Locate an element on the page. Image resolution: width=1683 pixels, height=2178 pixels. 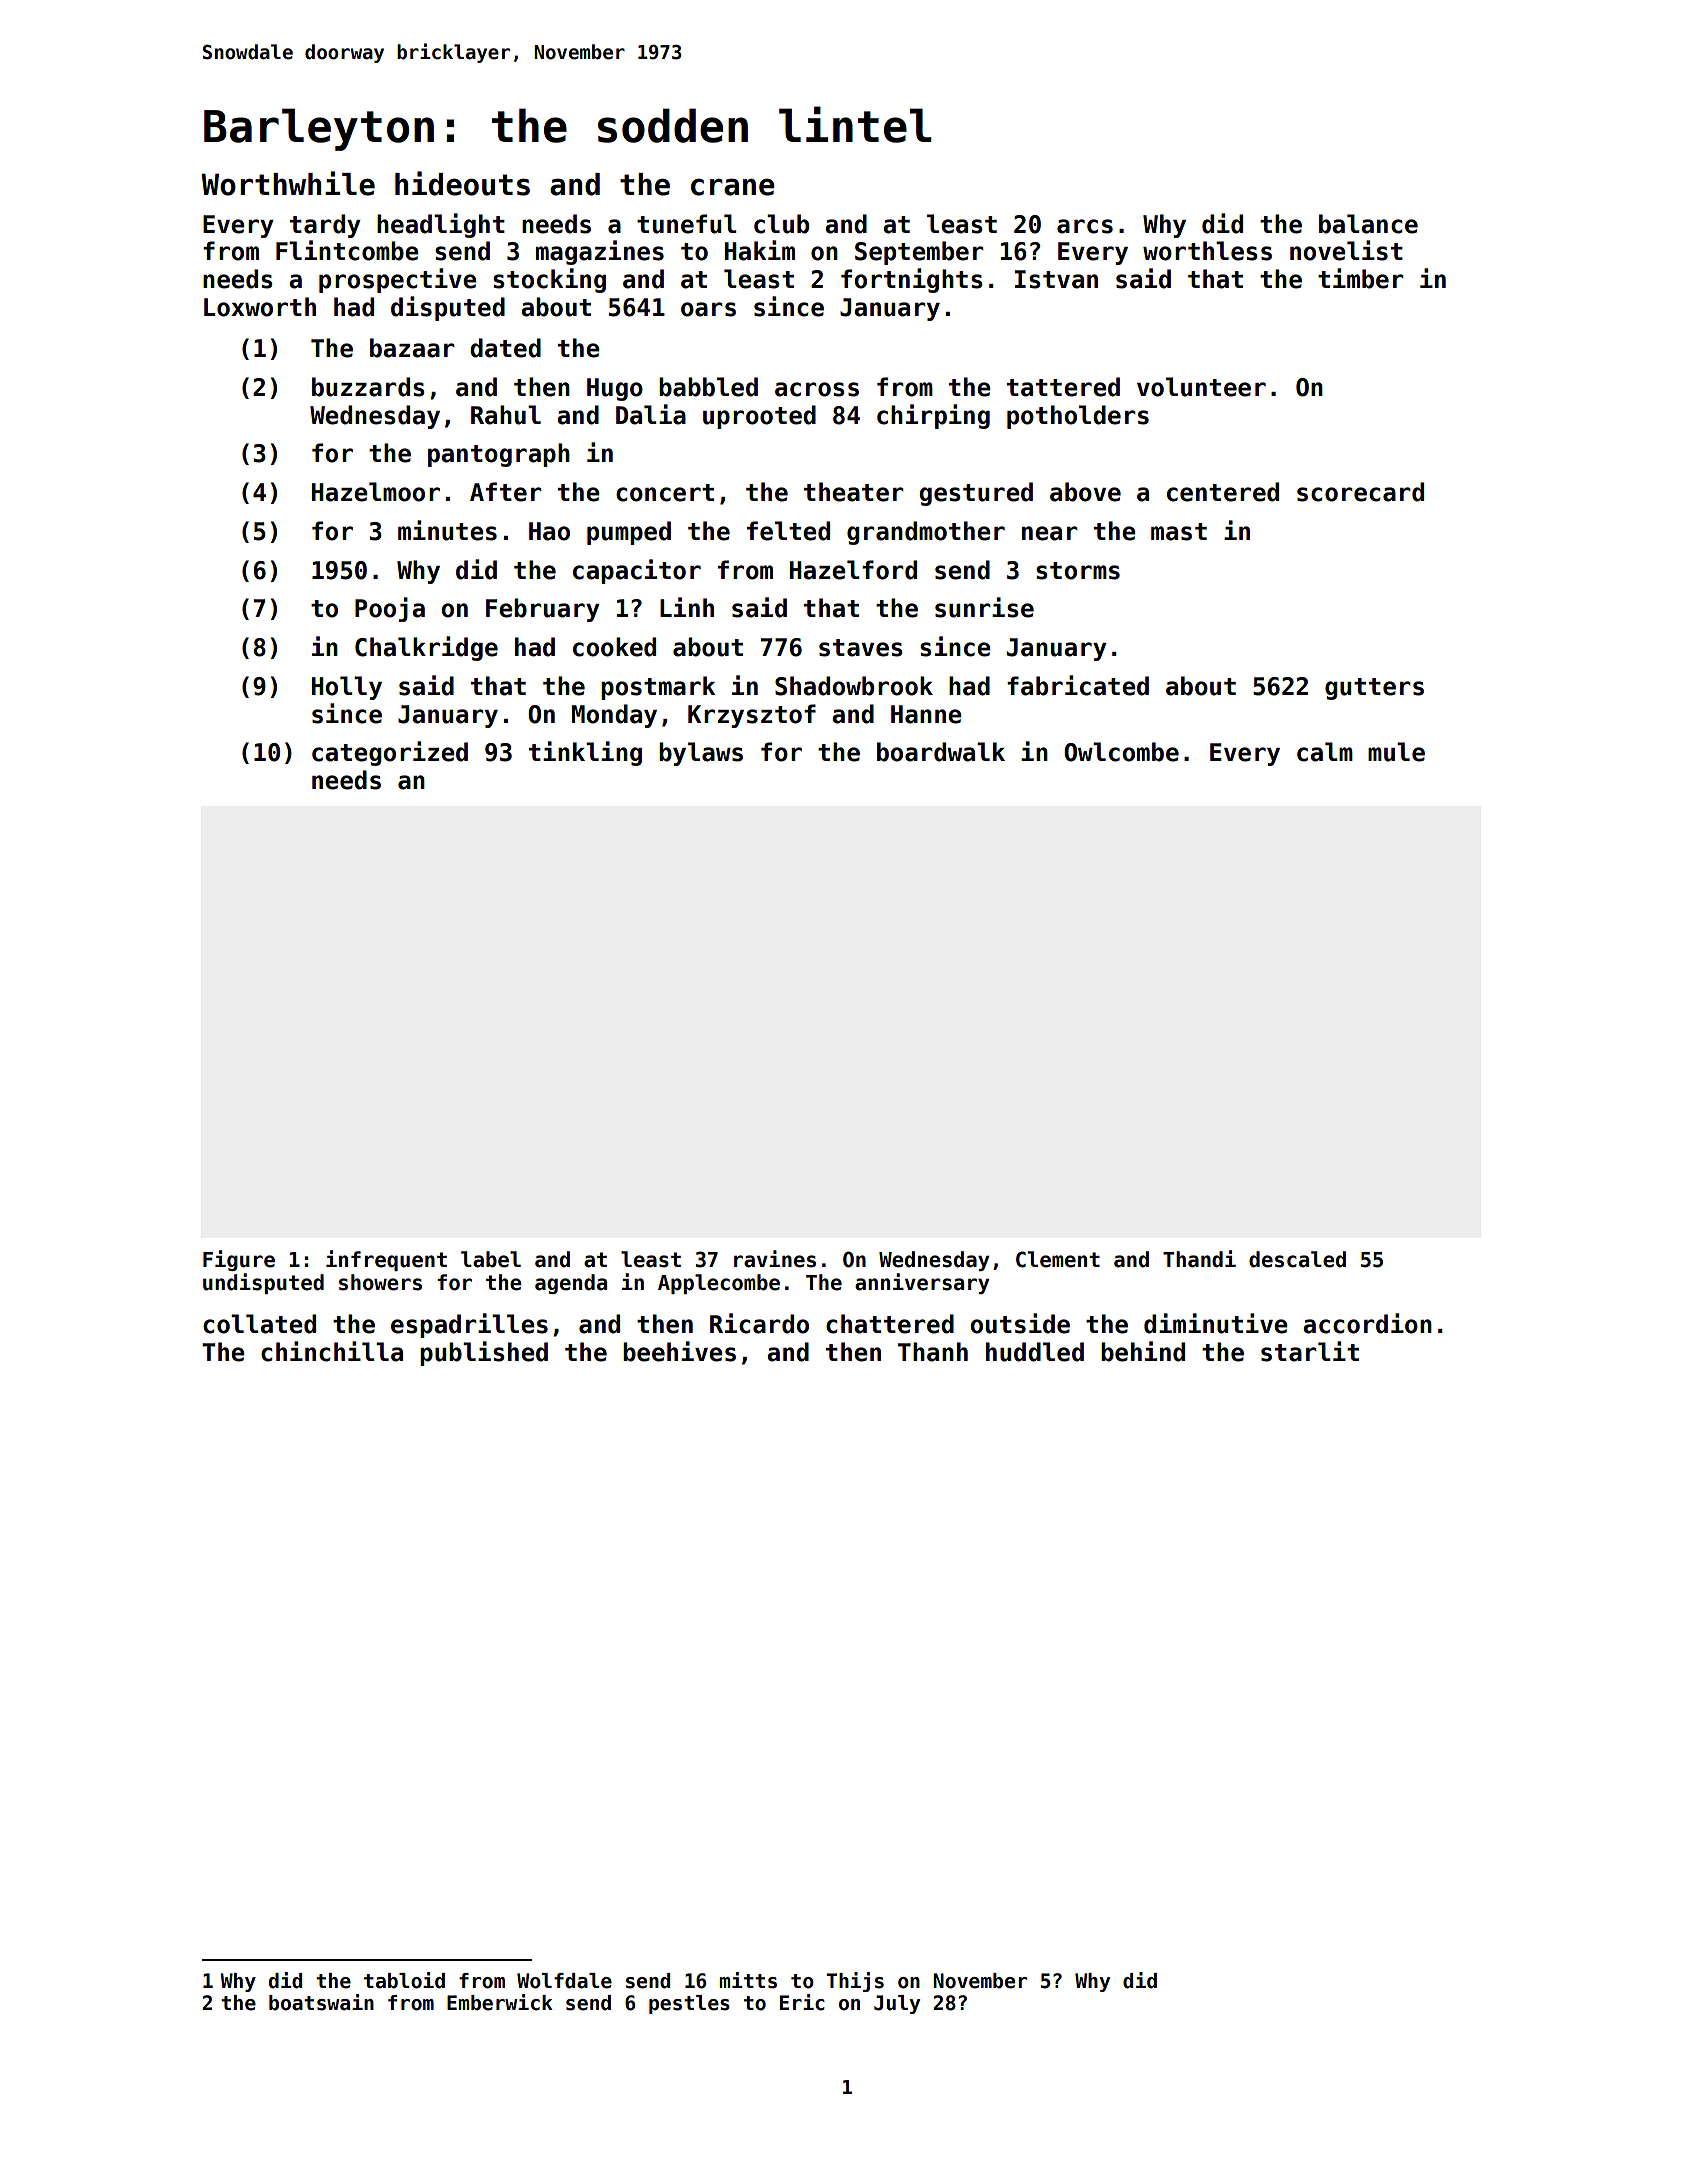
infrequent is located at coordinates (386, 1260).
